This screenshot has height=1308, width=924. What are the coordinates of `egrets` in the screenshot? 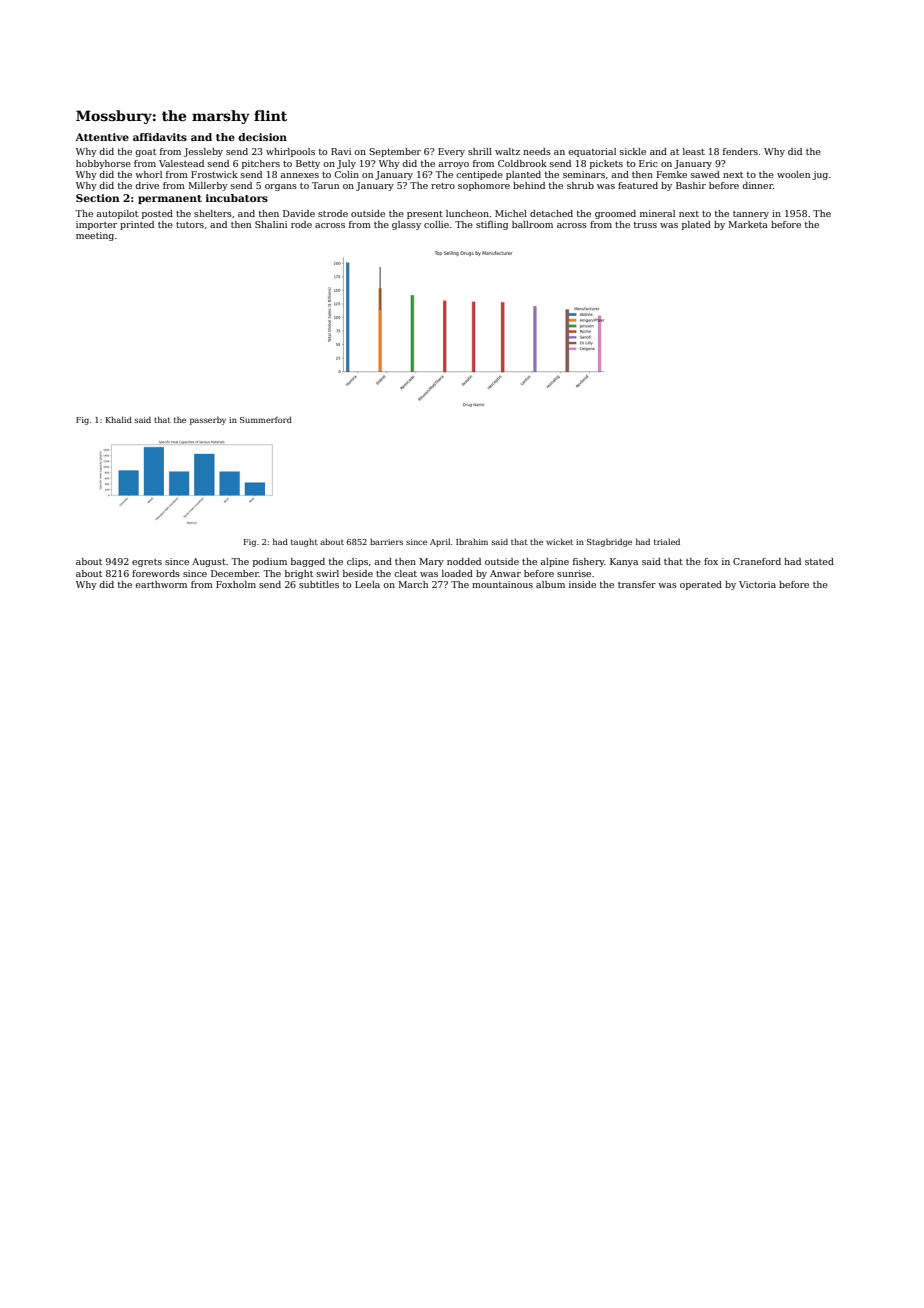 It's located at (147, 563).
